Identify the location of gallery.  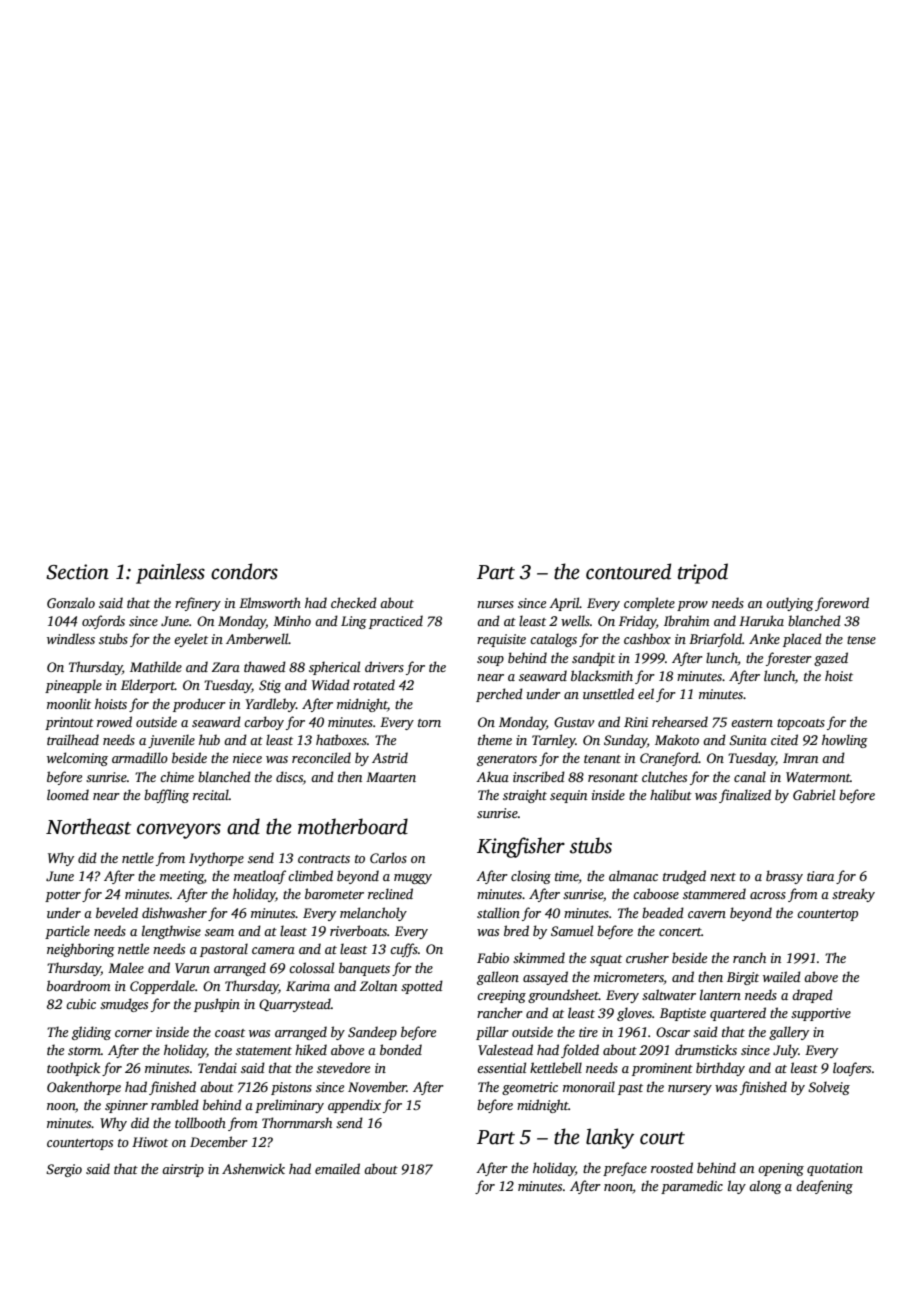
(789, 1033).
